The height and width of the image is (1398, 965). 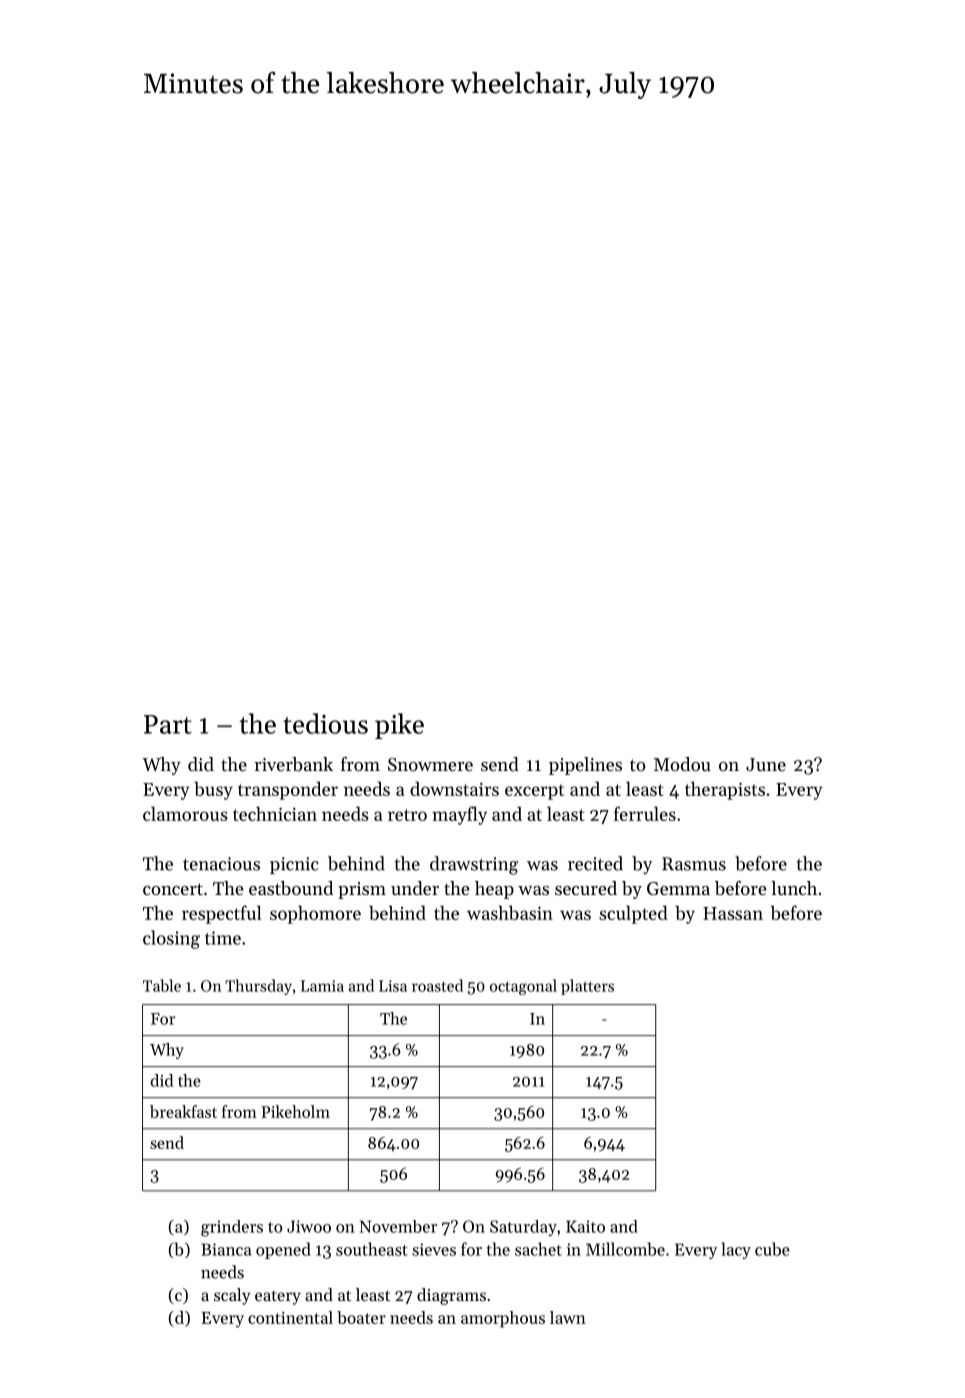 What do you see at coordinates (183, 1111) in the image?
I see `breakfast` at bounding box center [183, 1111].
